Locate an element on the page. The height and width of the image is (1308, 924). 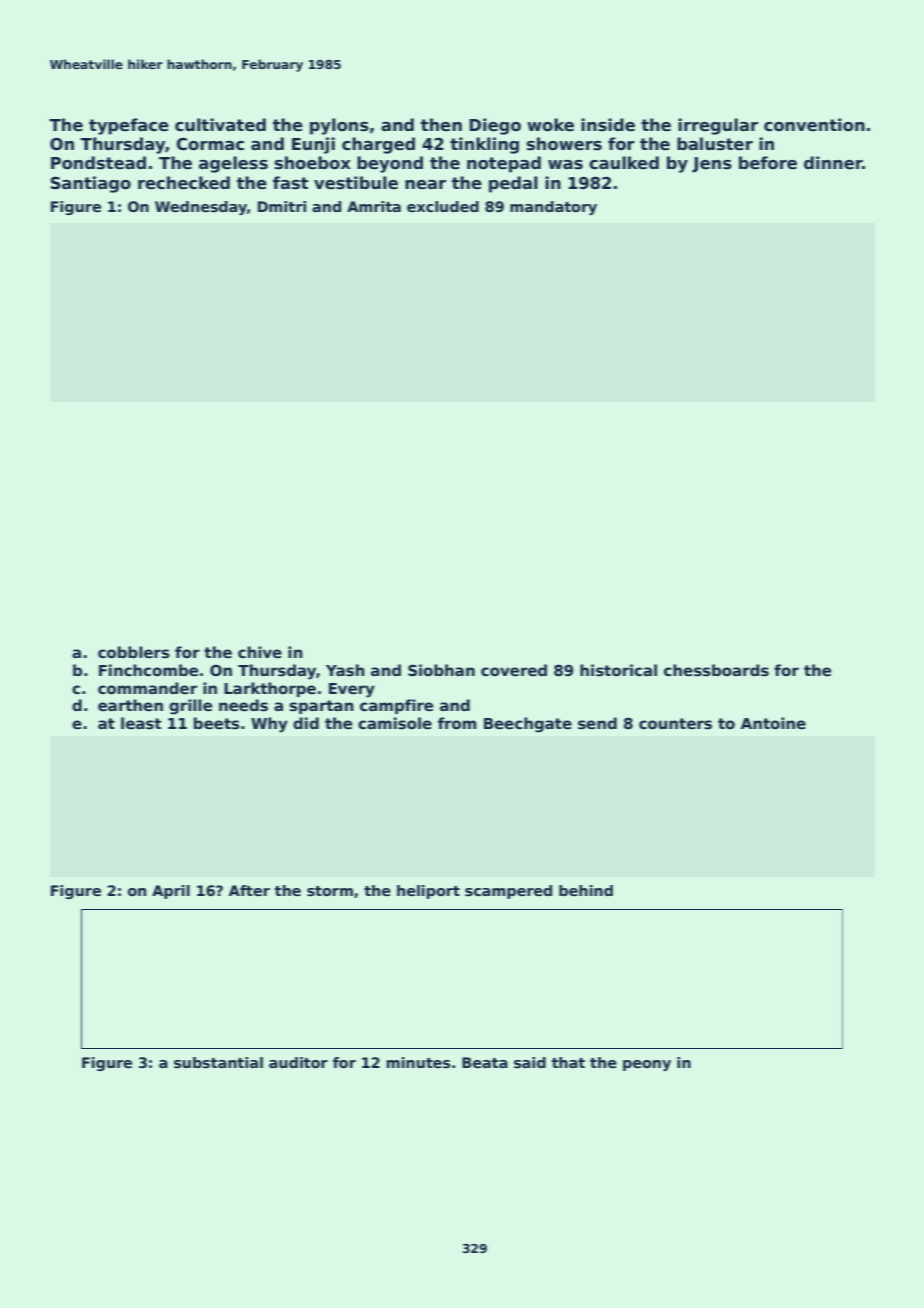
minutes is located at coordinates (419, 1062).
